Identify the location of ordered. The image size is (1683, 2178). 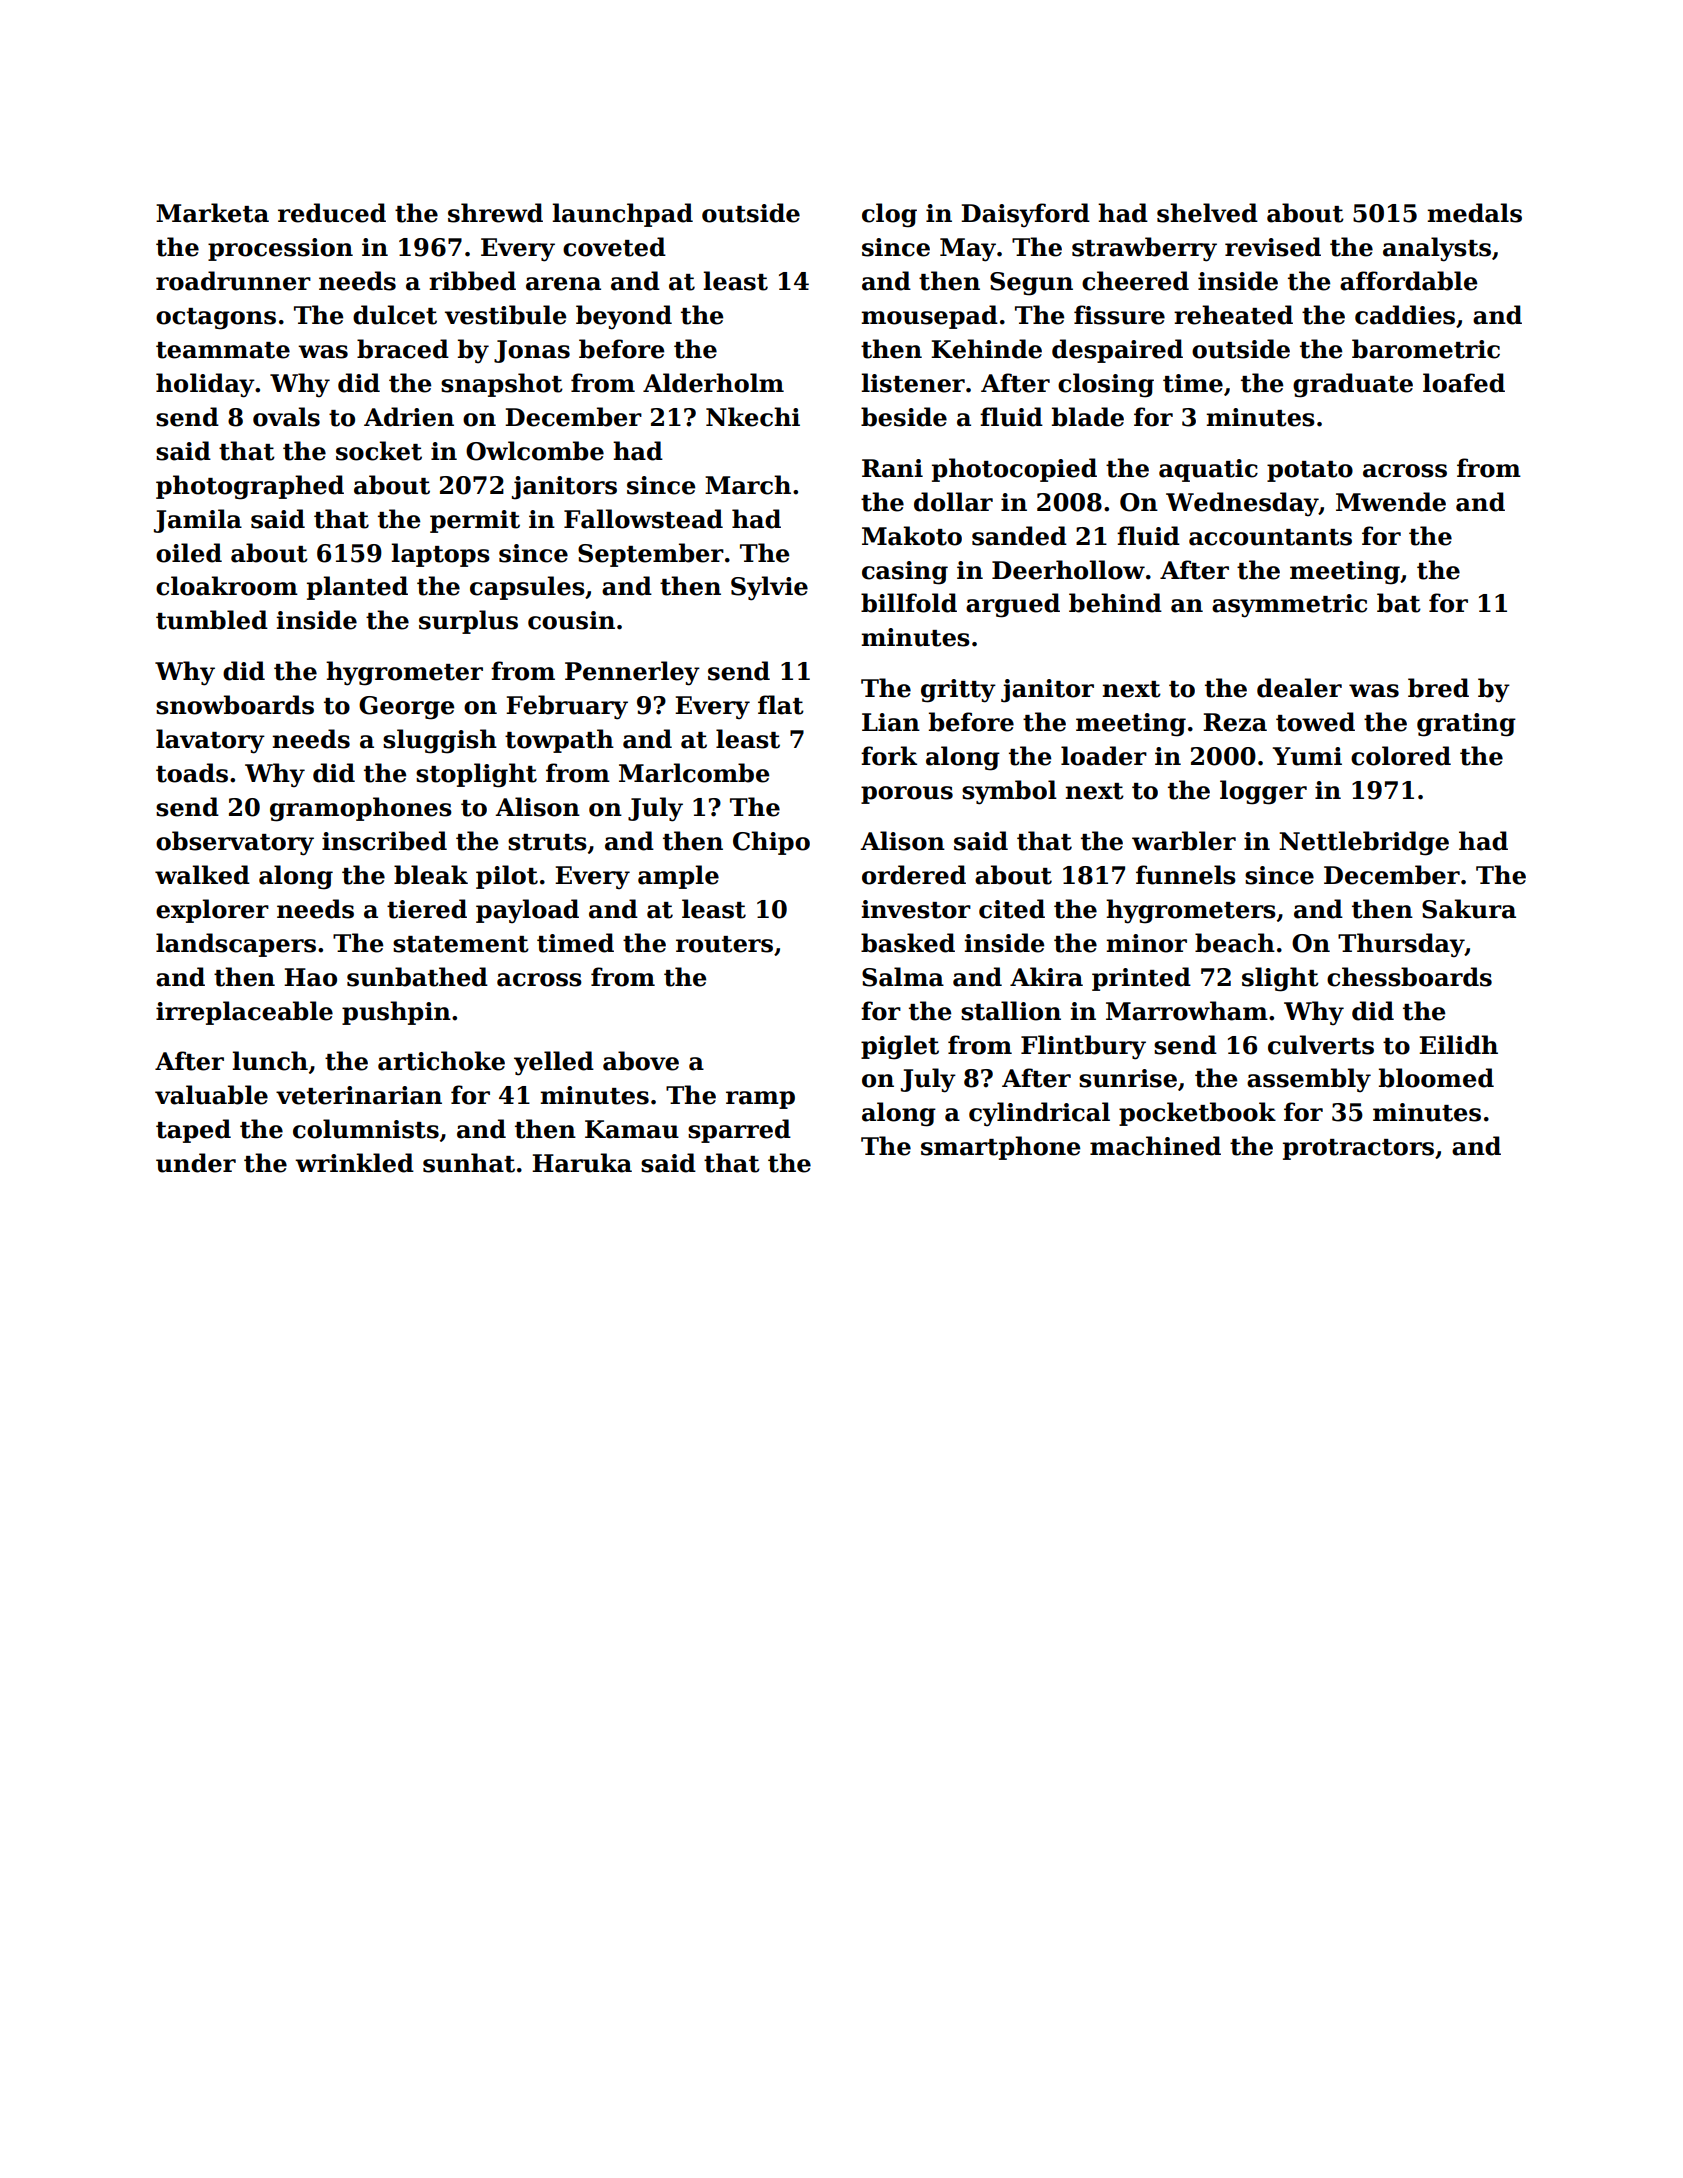
(914, 875).
